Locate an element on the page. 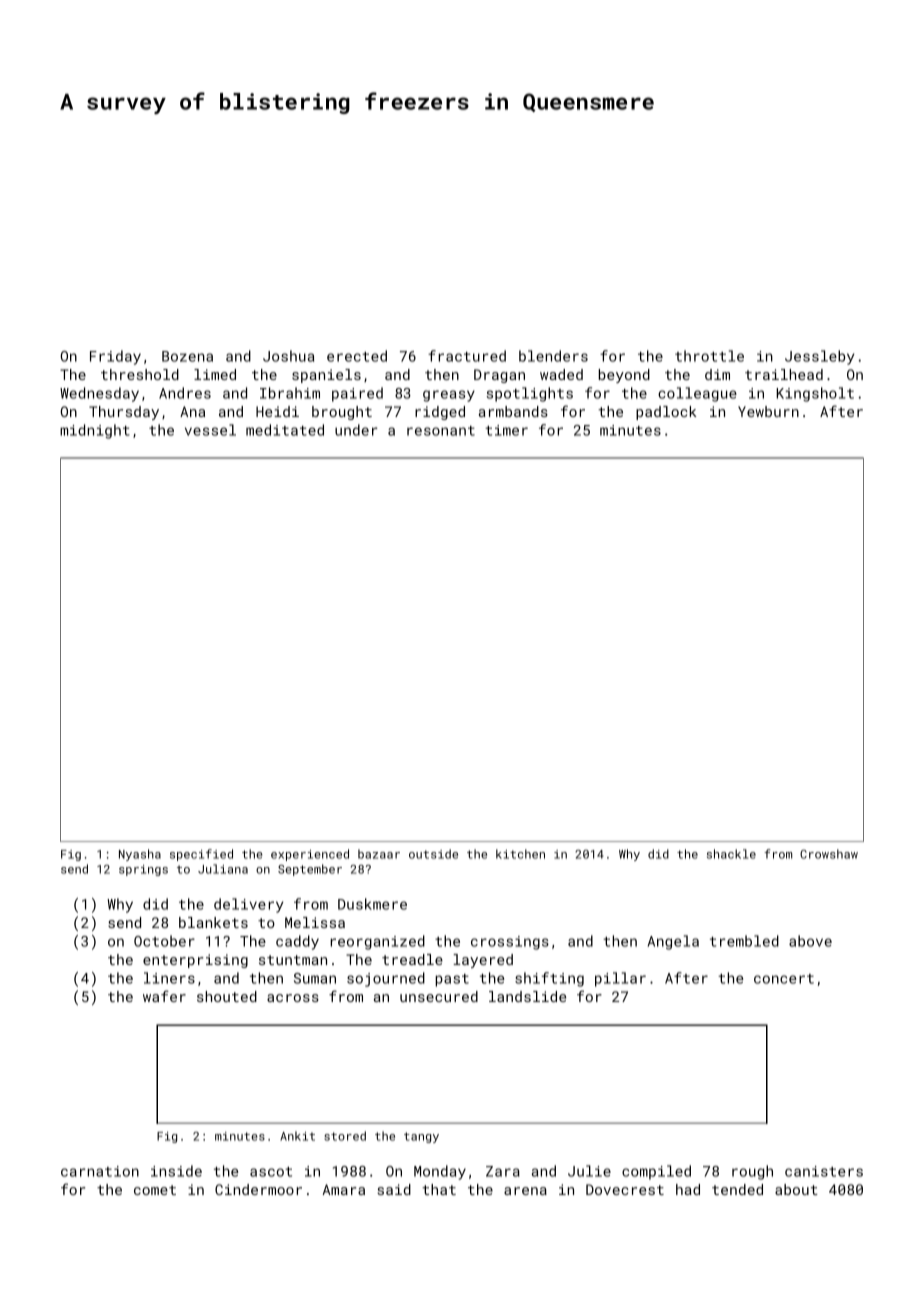 The image size is (924, 1308). specified is located at coordinates (201, 855).
